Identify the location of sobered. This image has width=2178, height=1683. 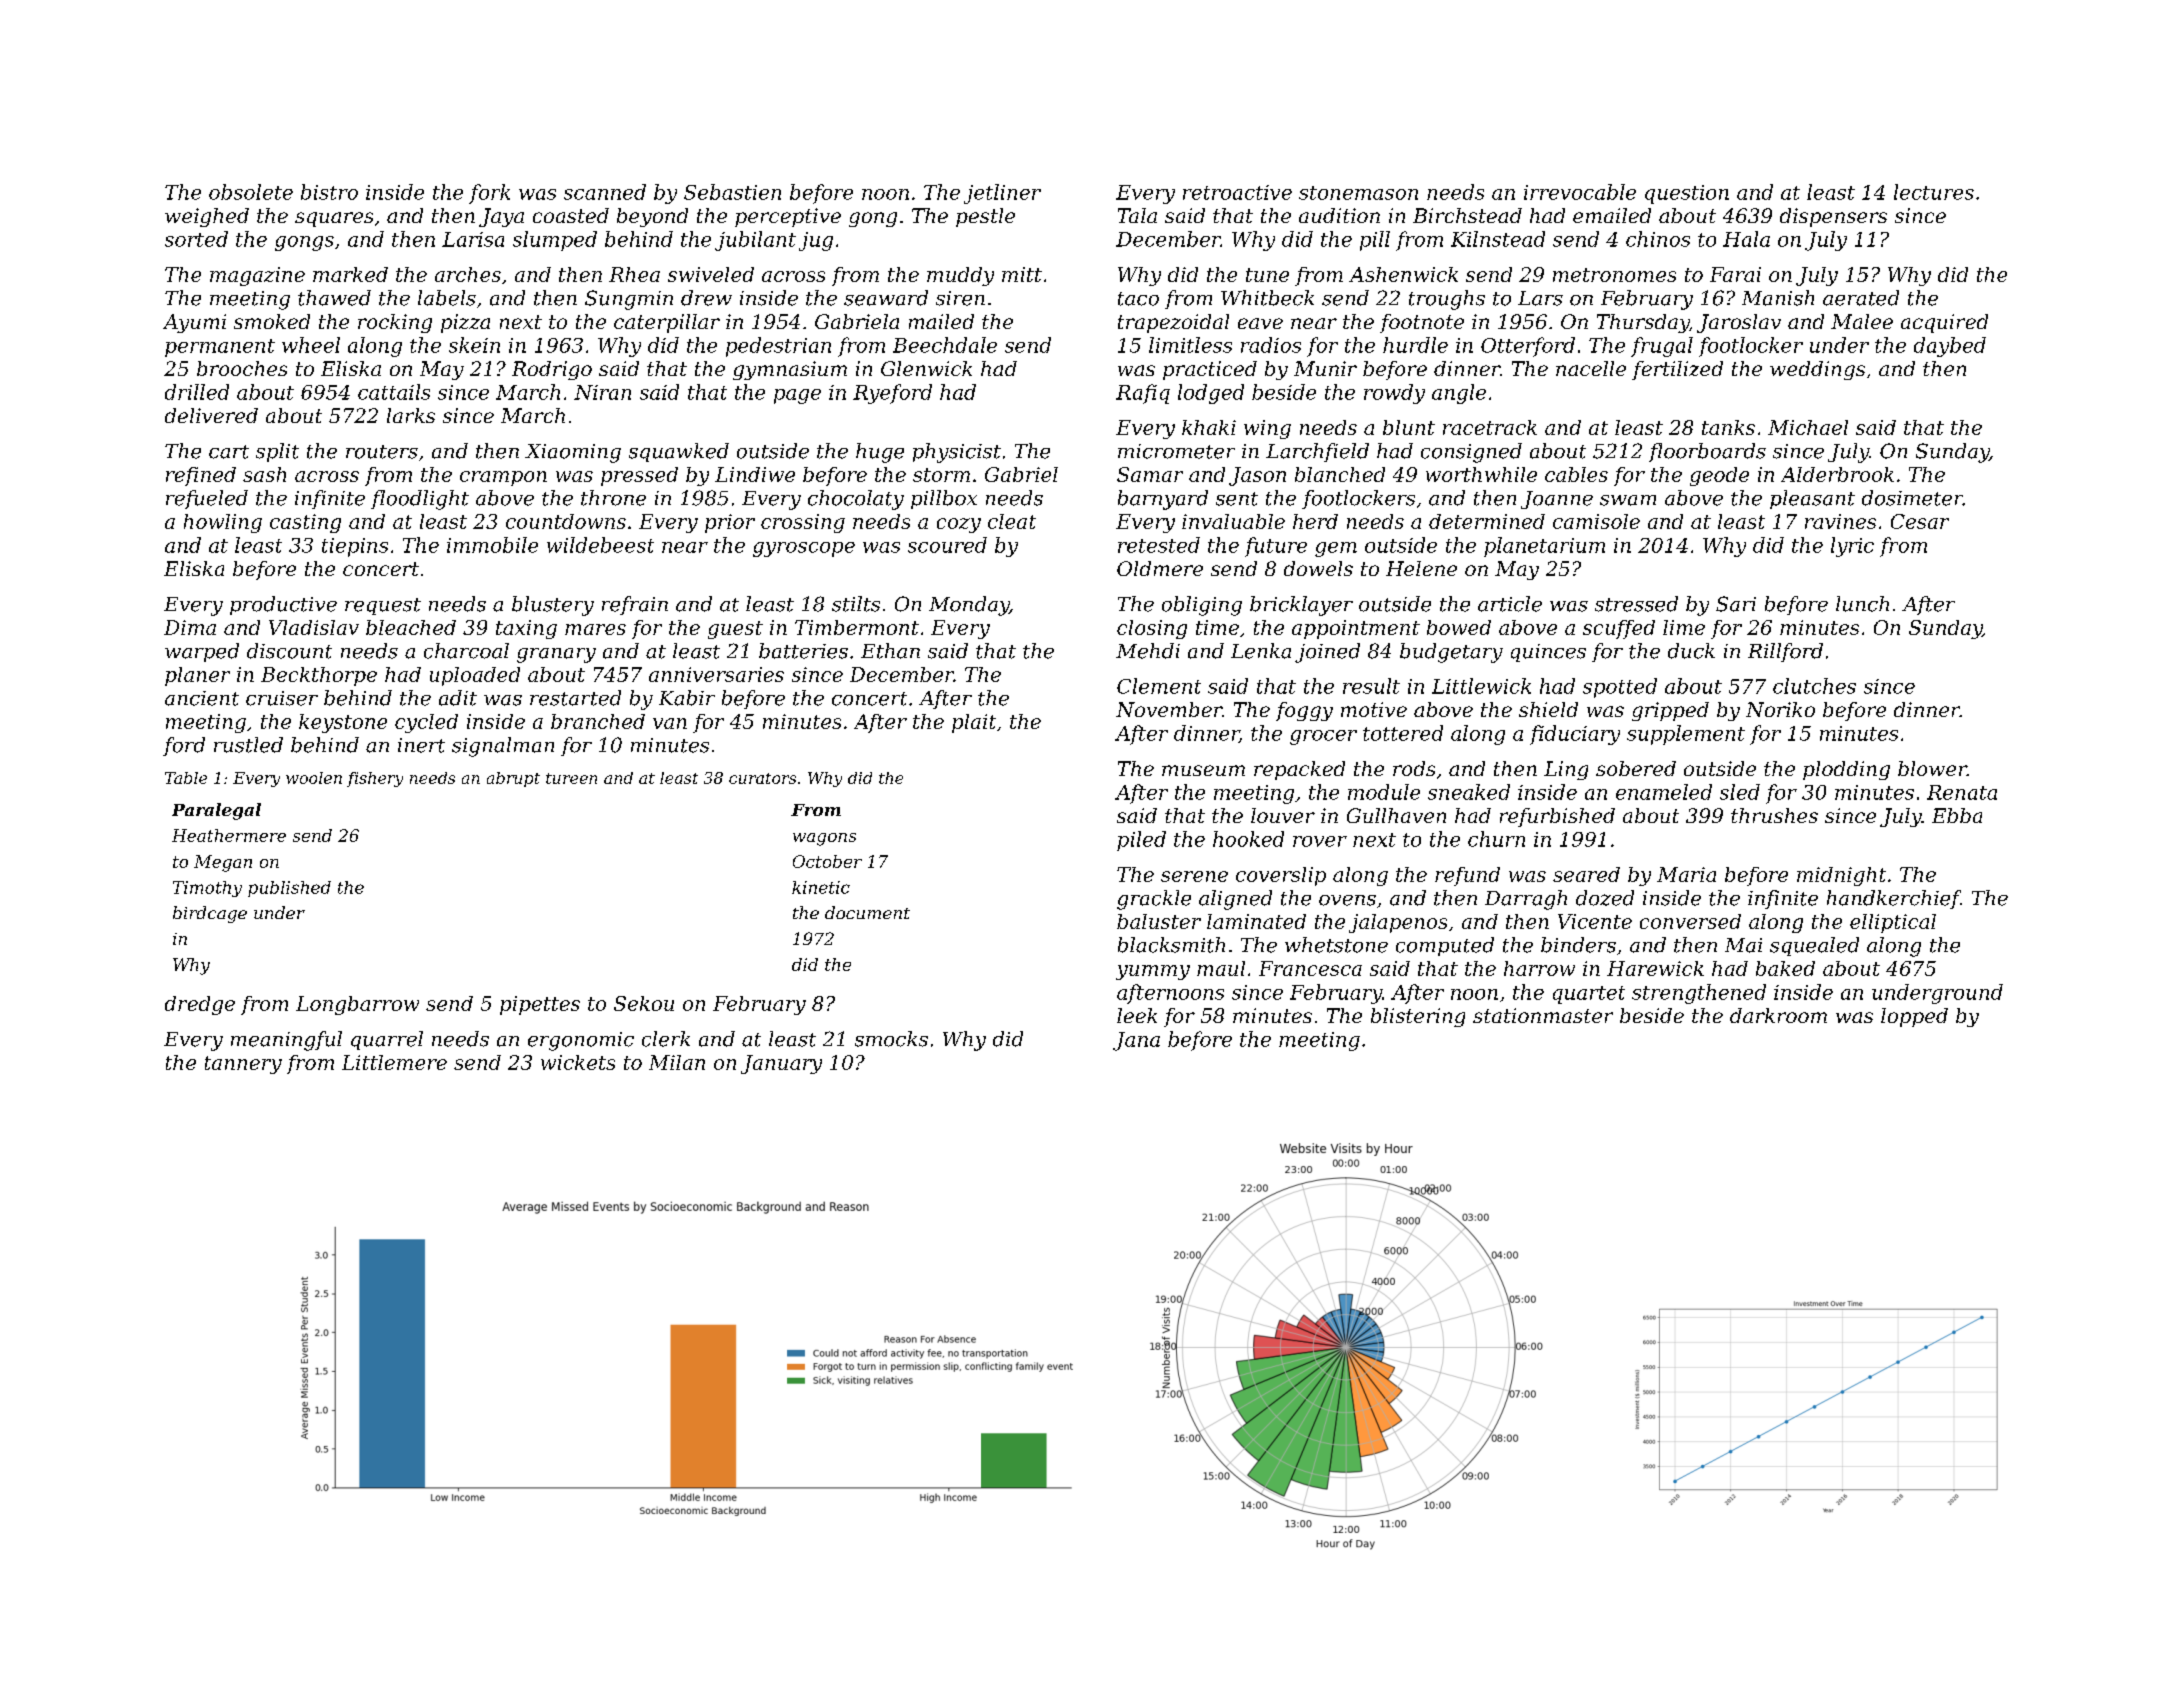
(1636, 768).
